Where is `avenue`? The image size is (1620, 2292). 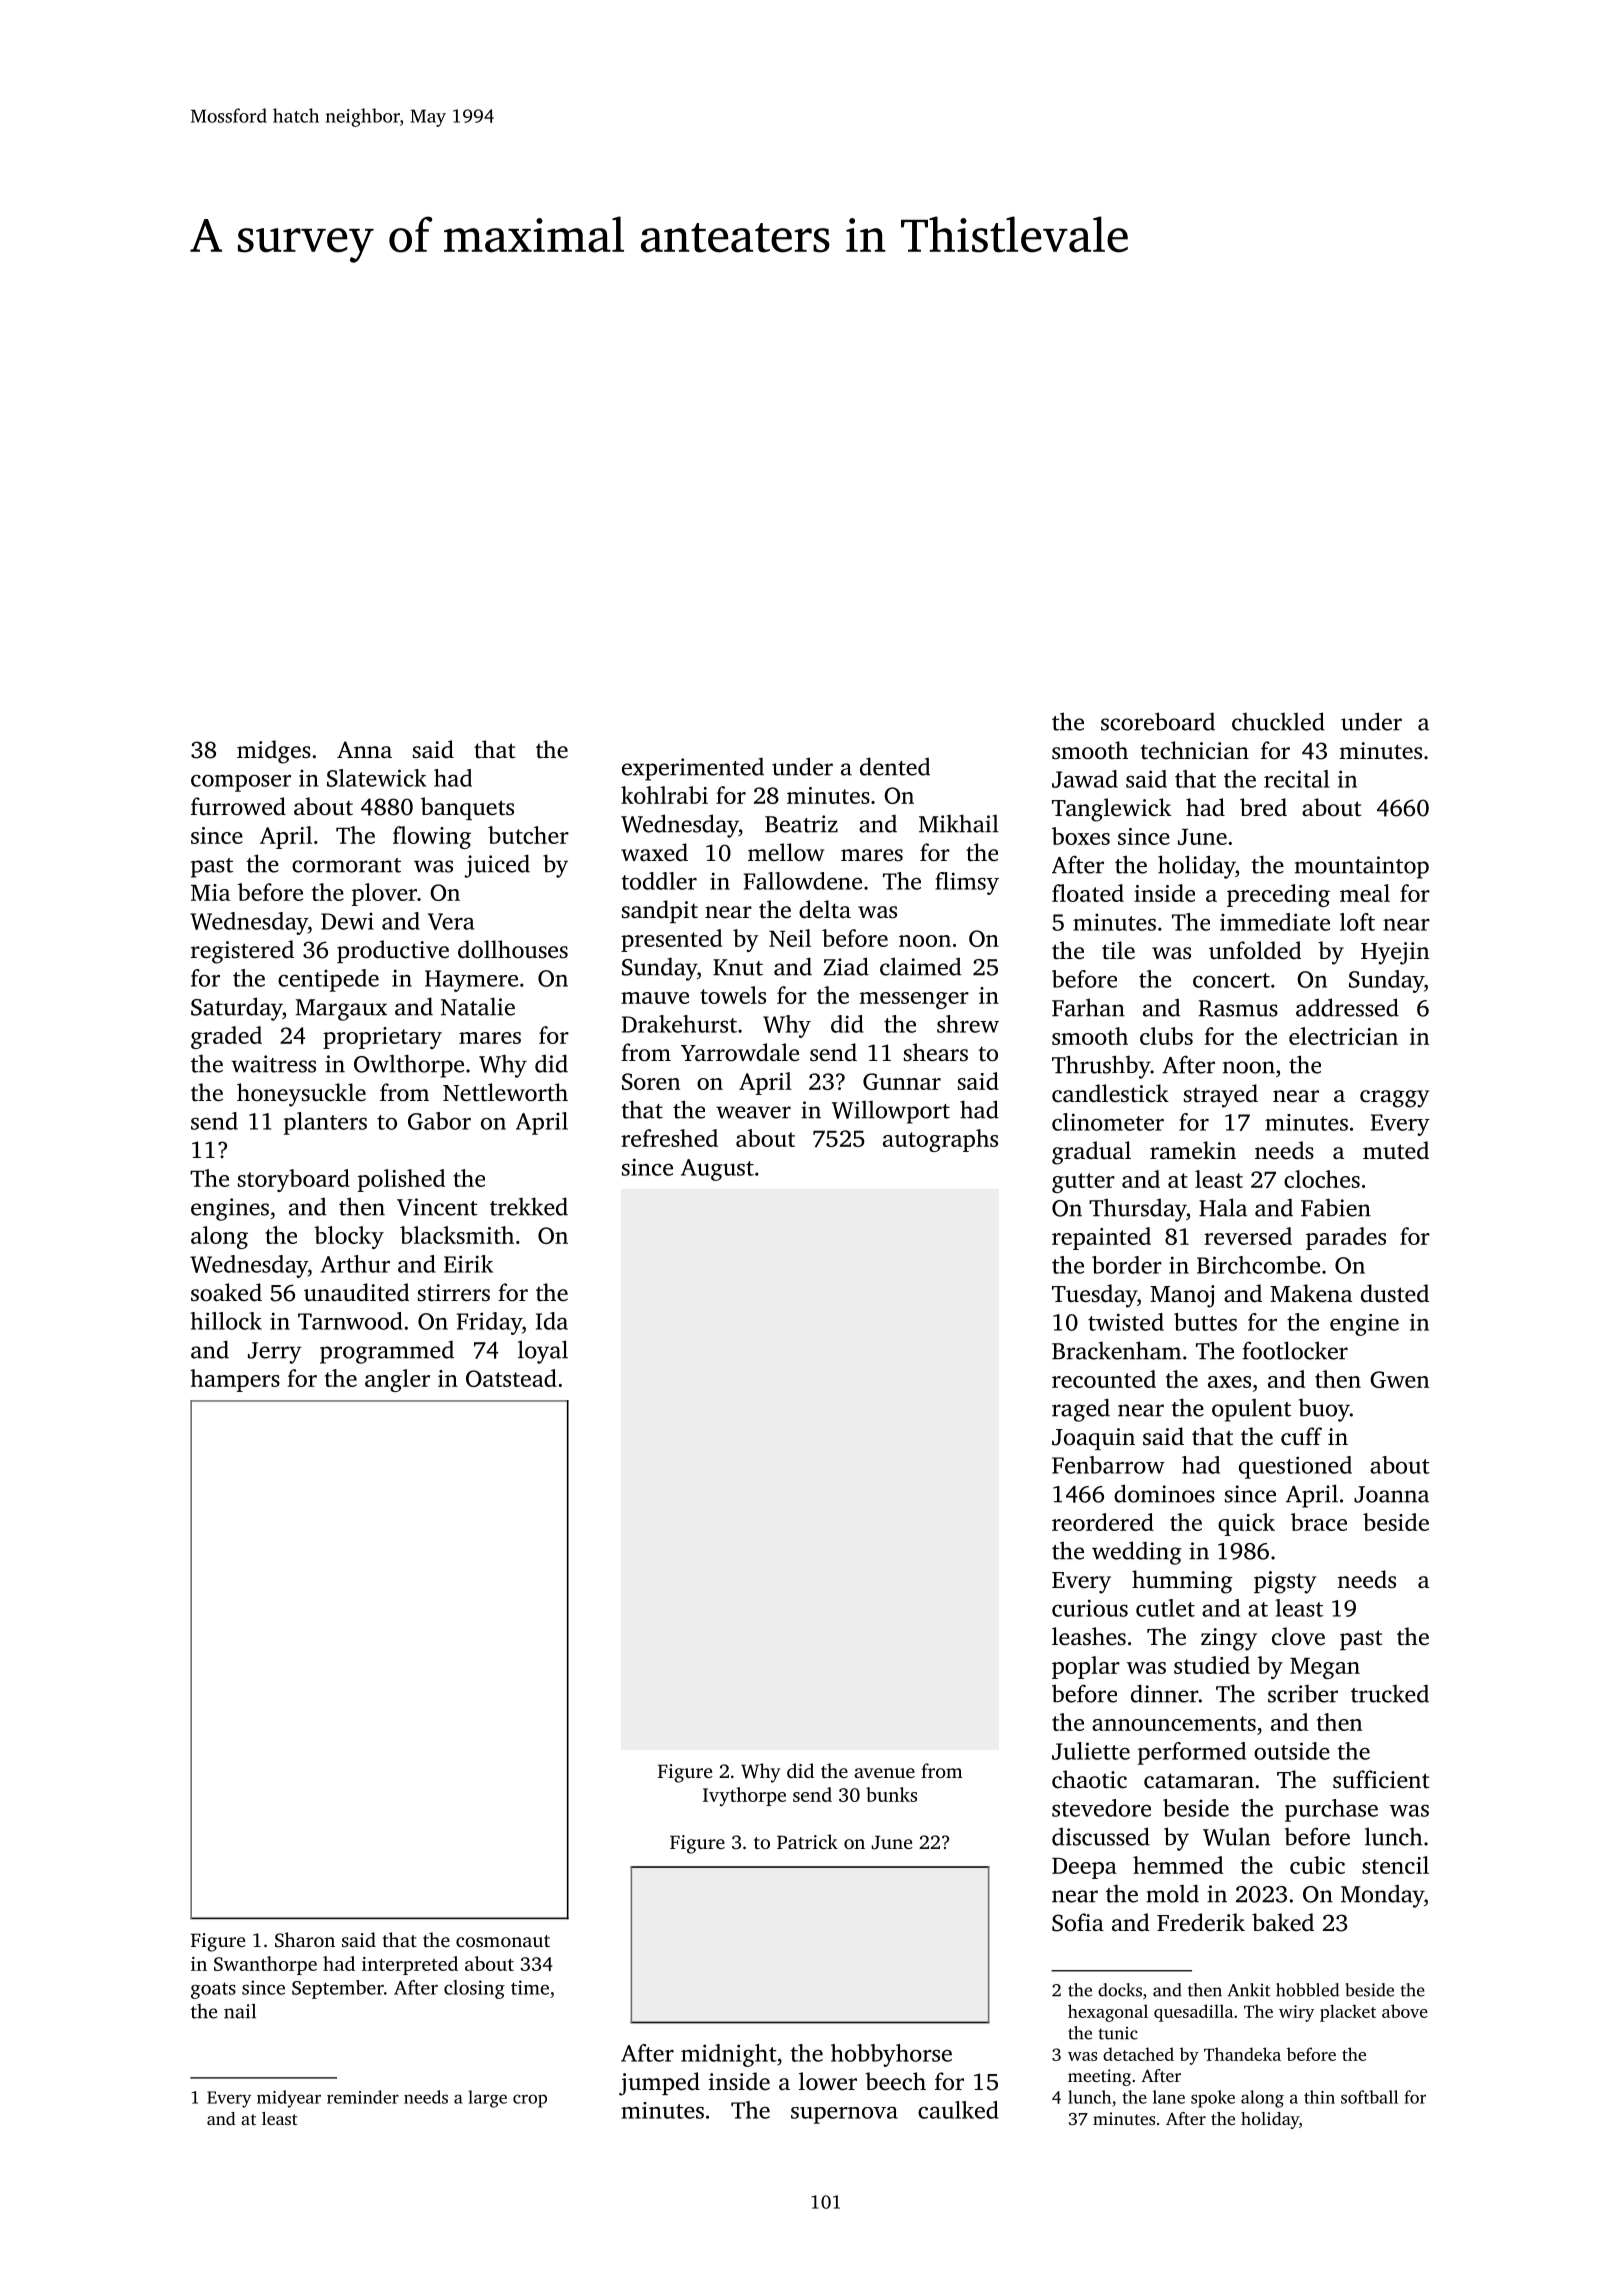 avenue is located at coordinates (884, 1773).
